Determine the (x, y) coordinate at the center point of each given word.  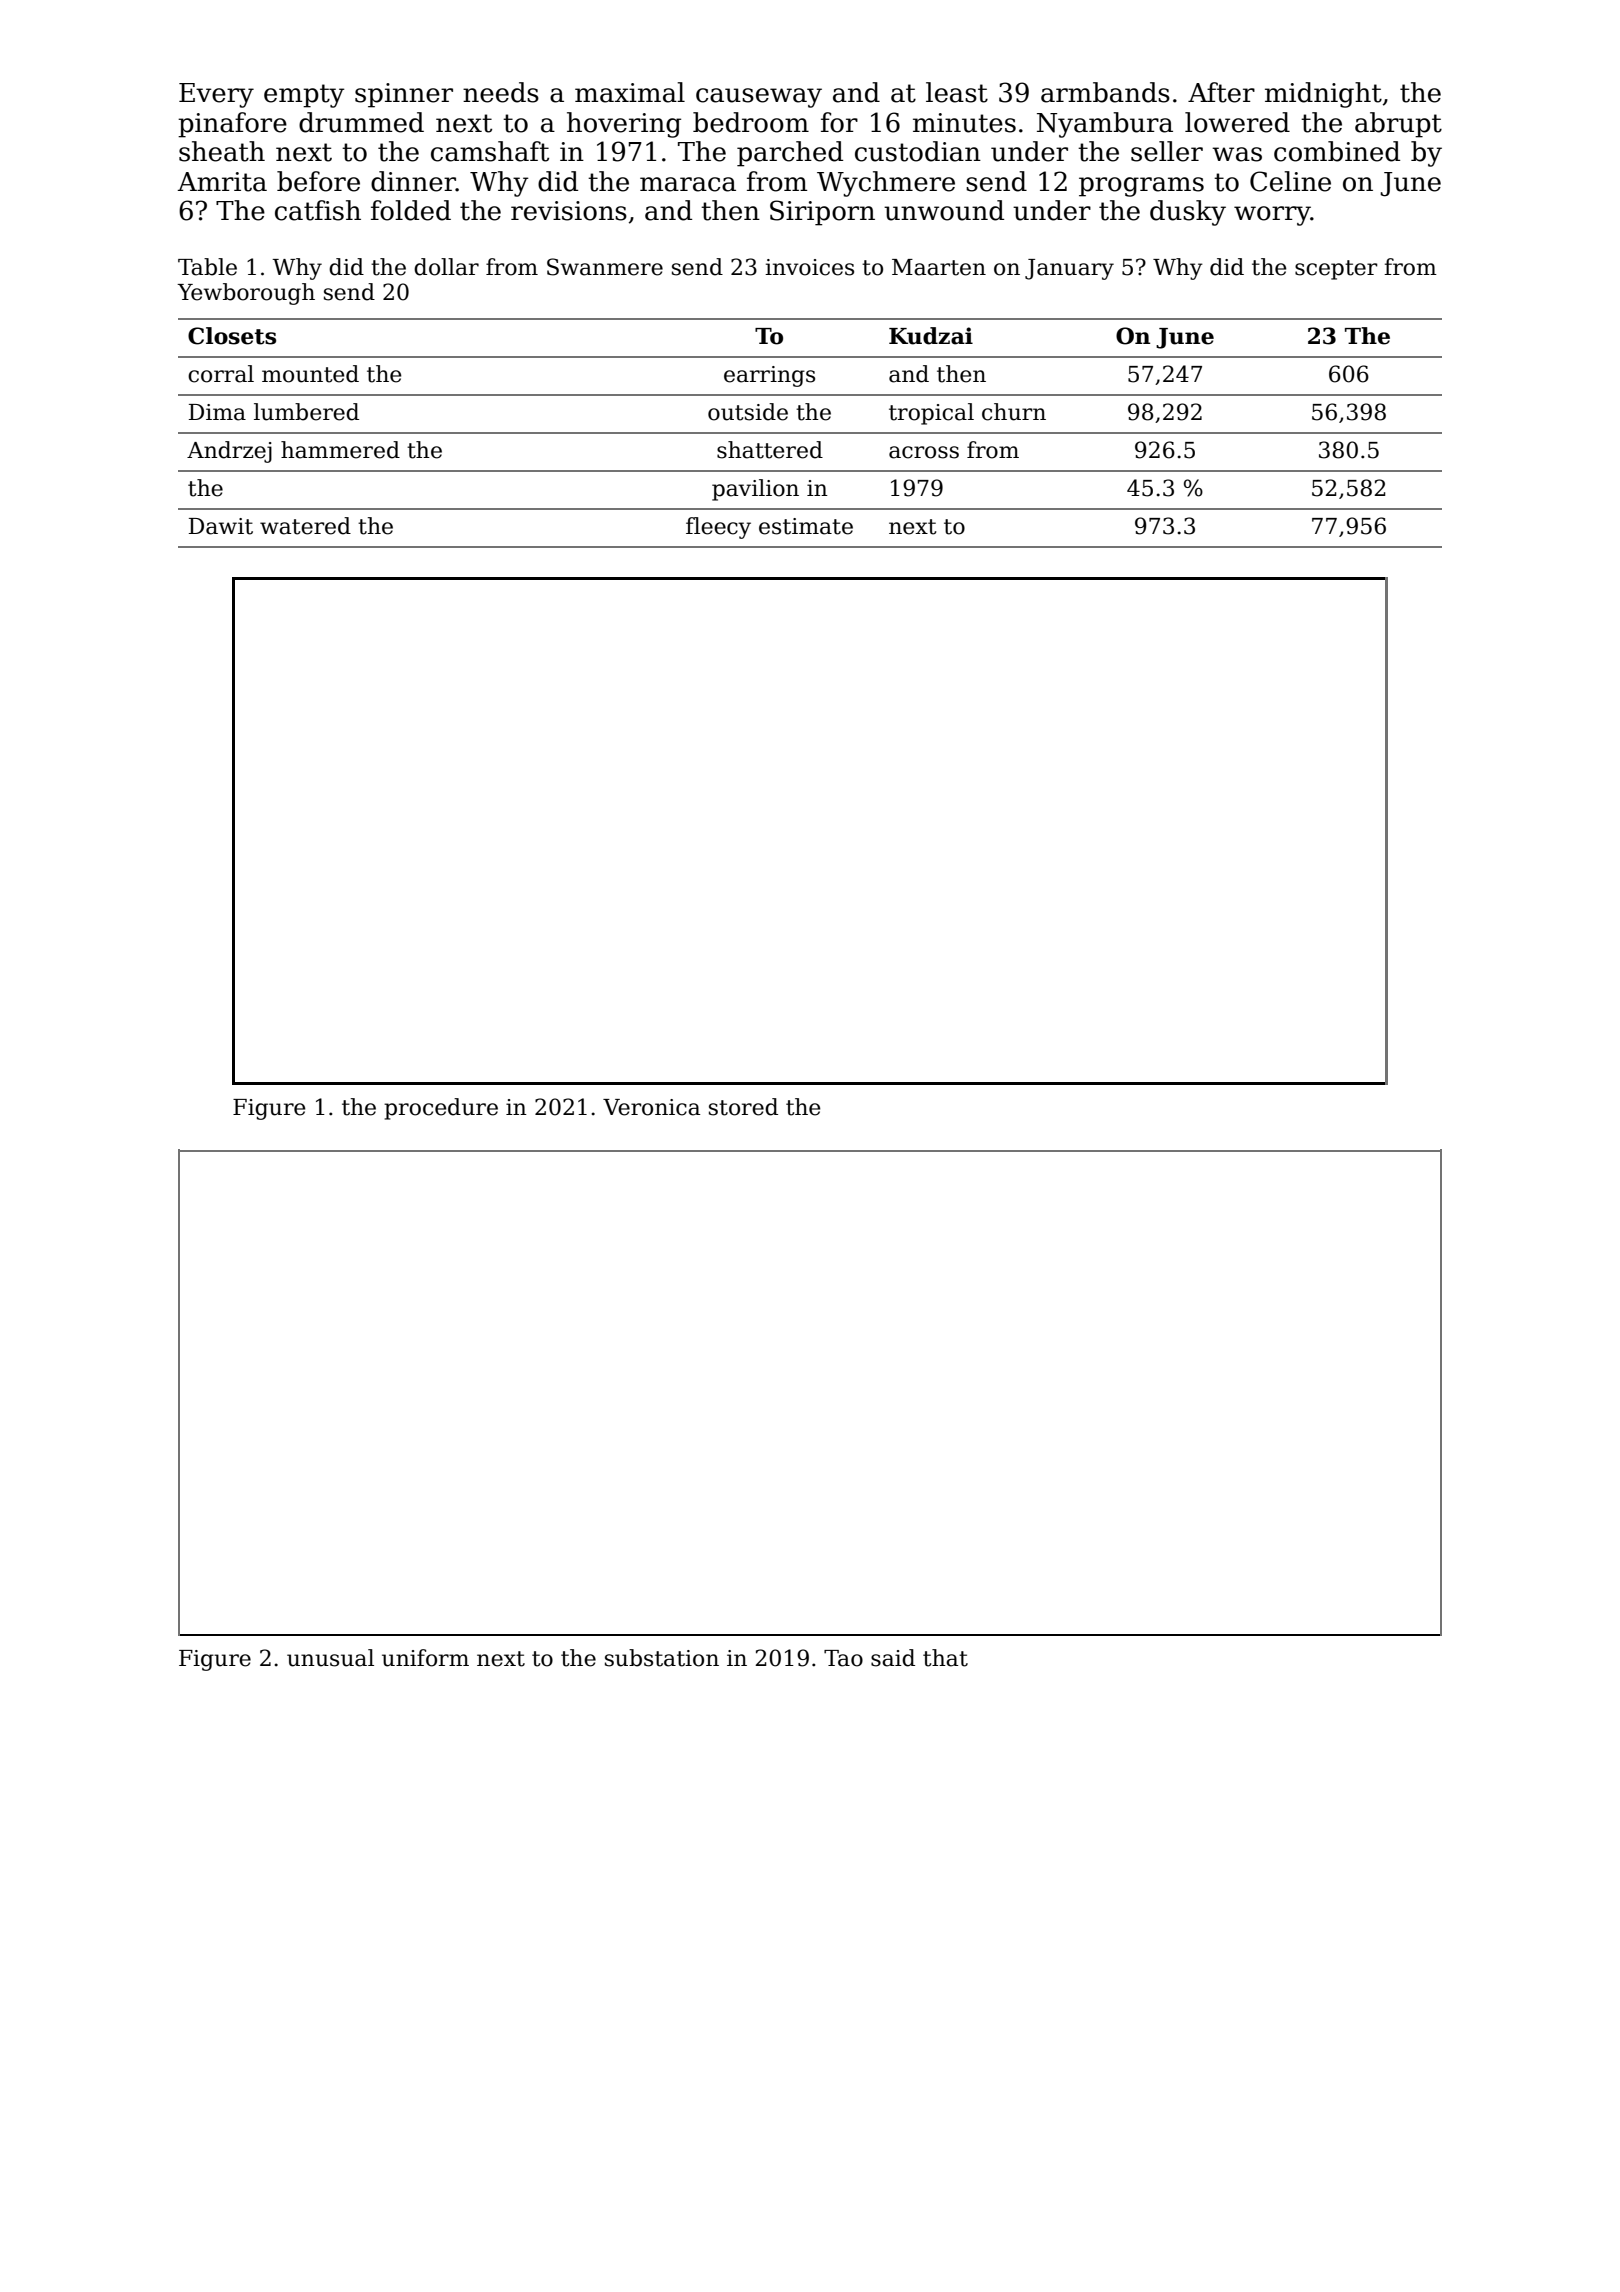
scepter (1336, 270)
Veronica (651, 1107)
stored (743, 1107)
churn (1014, 412)
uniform (425, 1658)
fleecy (718, 528)
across (924, 452)
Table (207, 267)
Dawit (221, 526)
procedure (441, 1109)
